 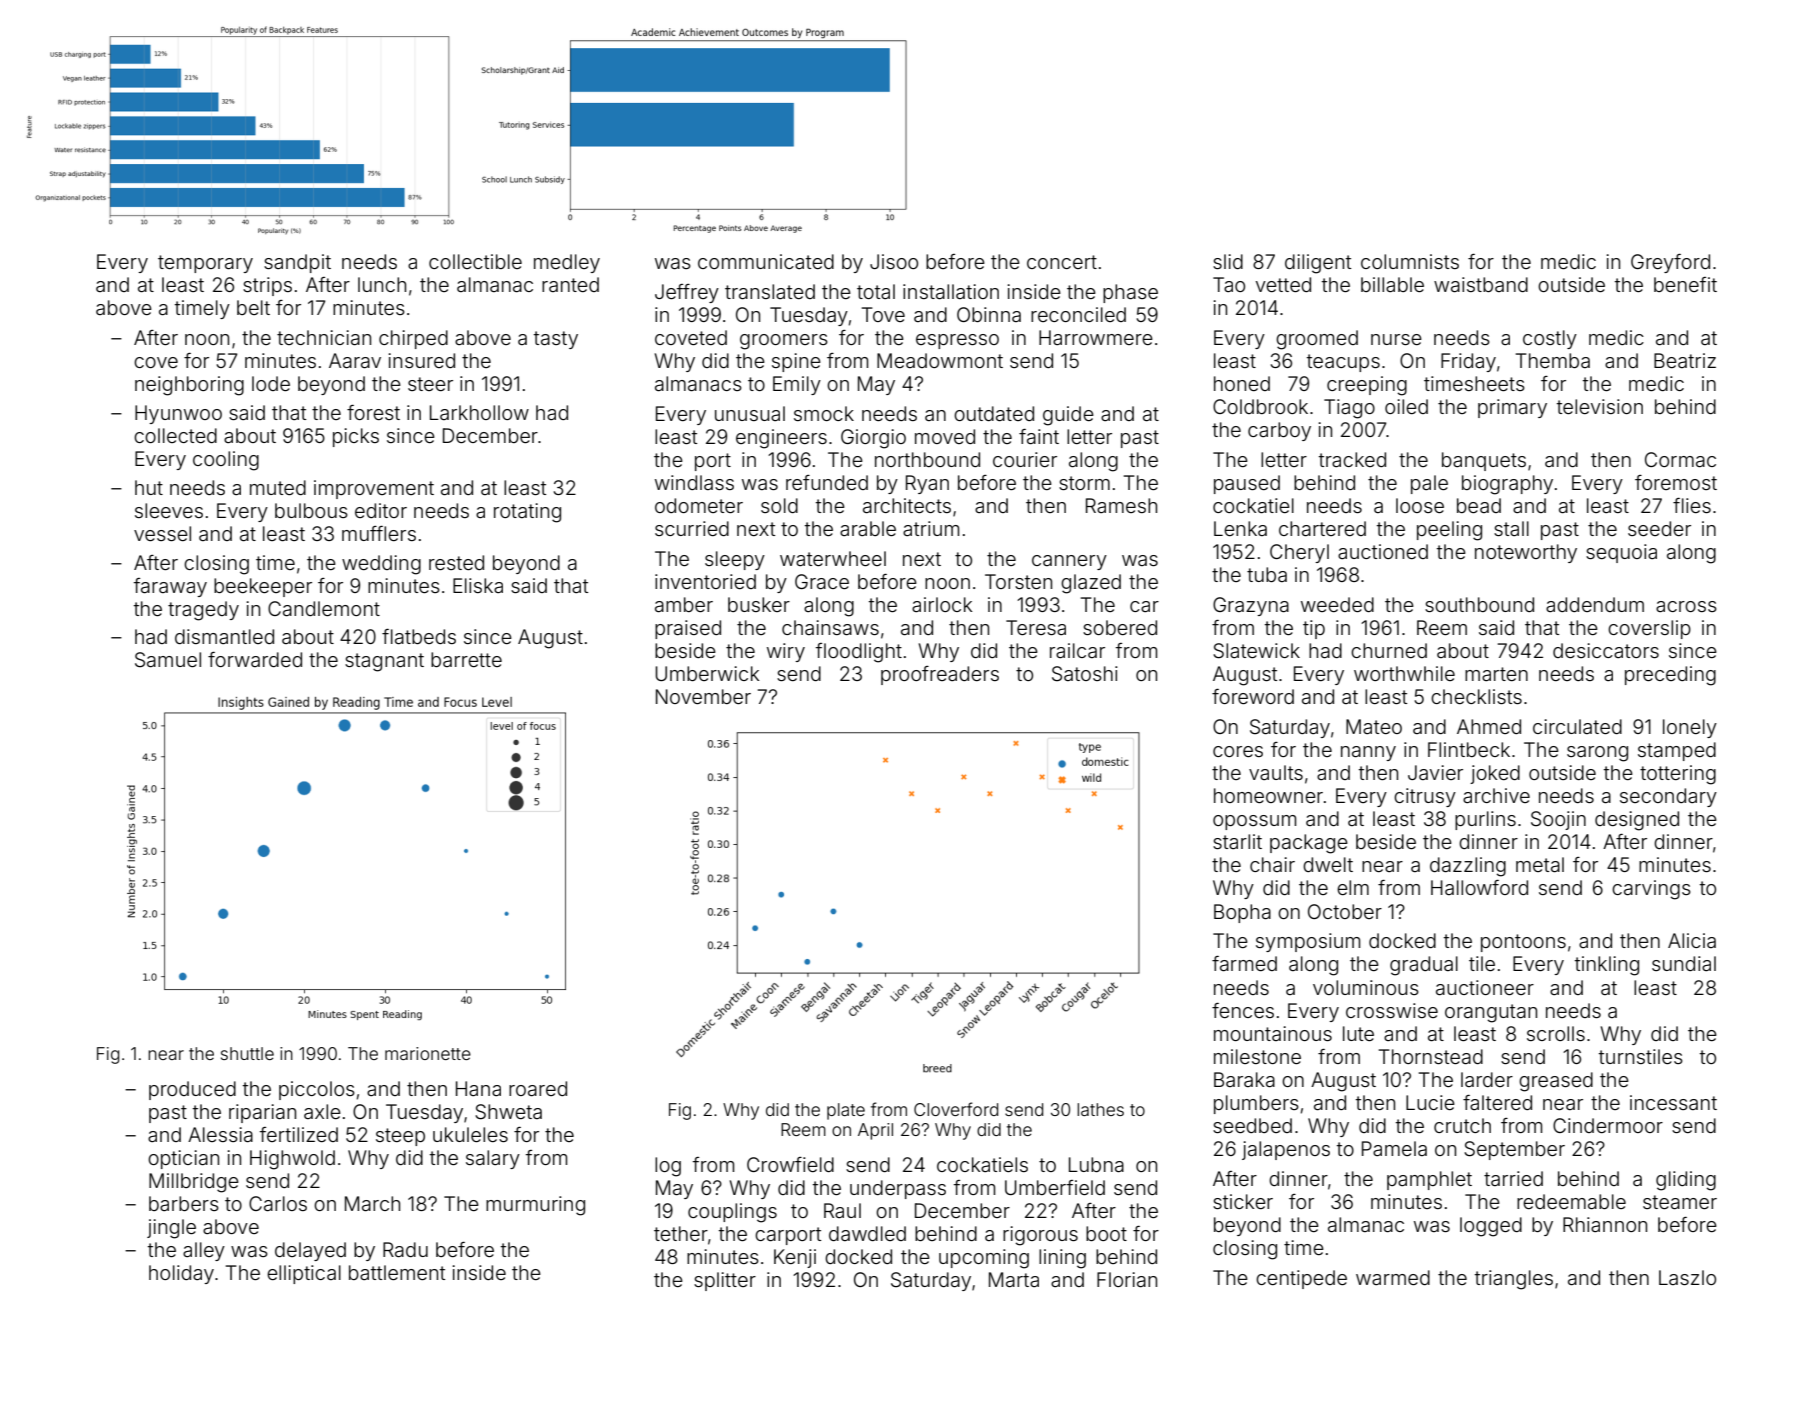 What do you see at coordinates (168, 659) in the document?
I see `Samuel` at bounding box center [168, 659].
